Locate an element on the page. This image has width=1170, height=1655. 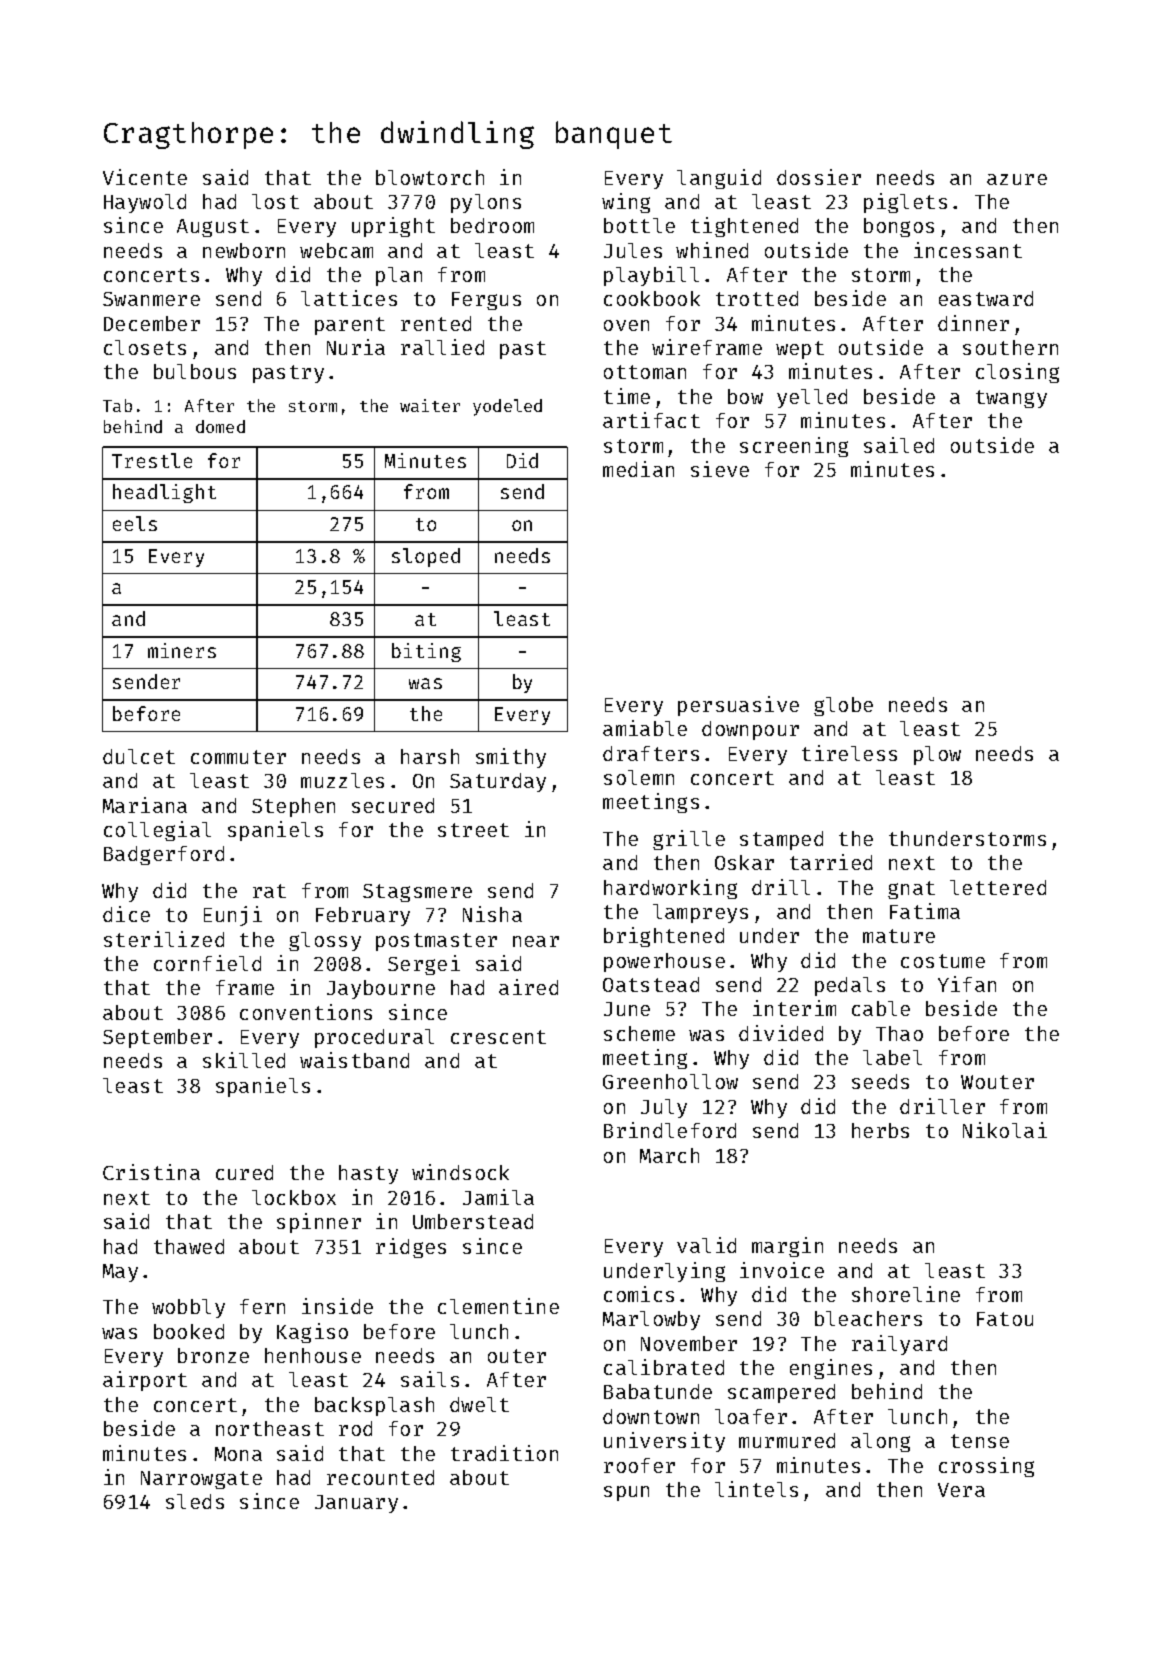
languid is located at coordinates (719, 179).
